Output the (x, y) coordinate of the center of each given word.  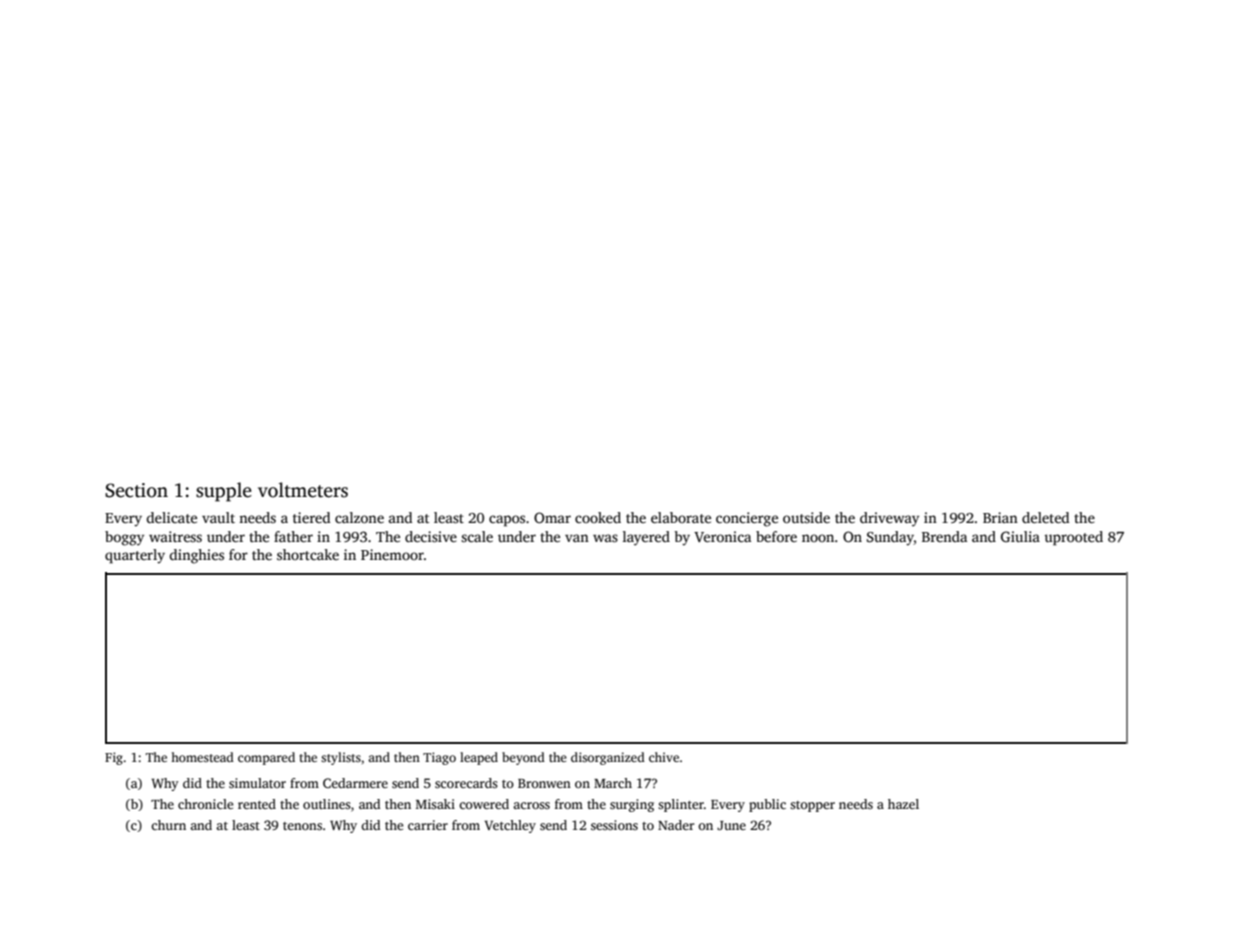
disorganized (608, 758)
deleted (1045, 517)
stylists (341, 758)
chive (664, 757)
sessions (614, 825)
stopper (812, 806)
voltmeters (303, 490)
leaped (479, 758)
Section (136, 490)
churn (168, 825)
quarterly (135, 556)
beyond (523, 758)
